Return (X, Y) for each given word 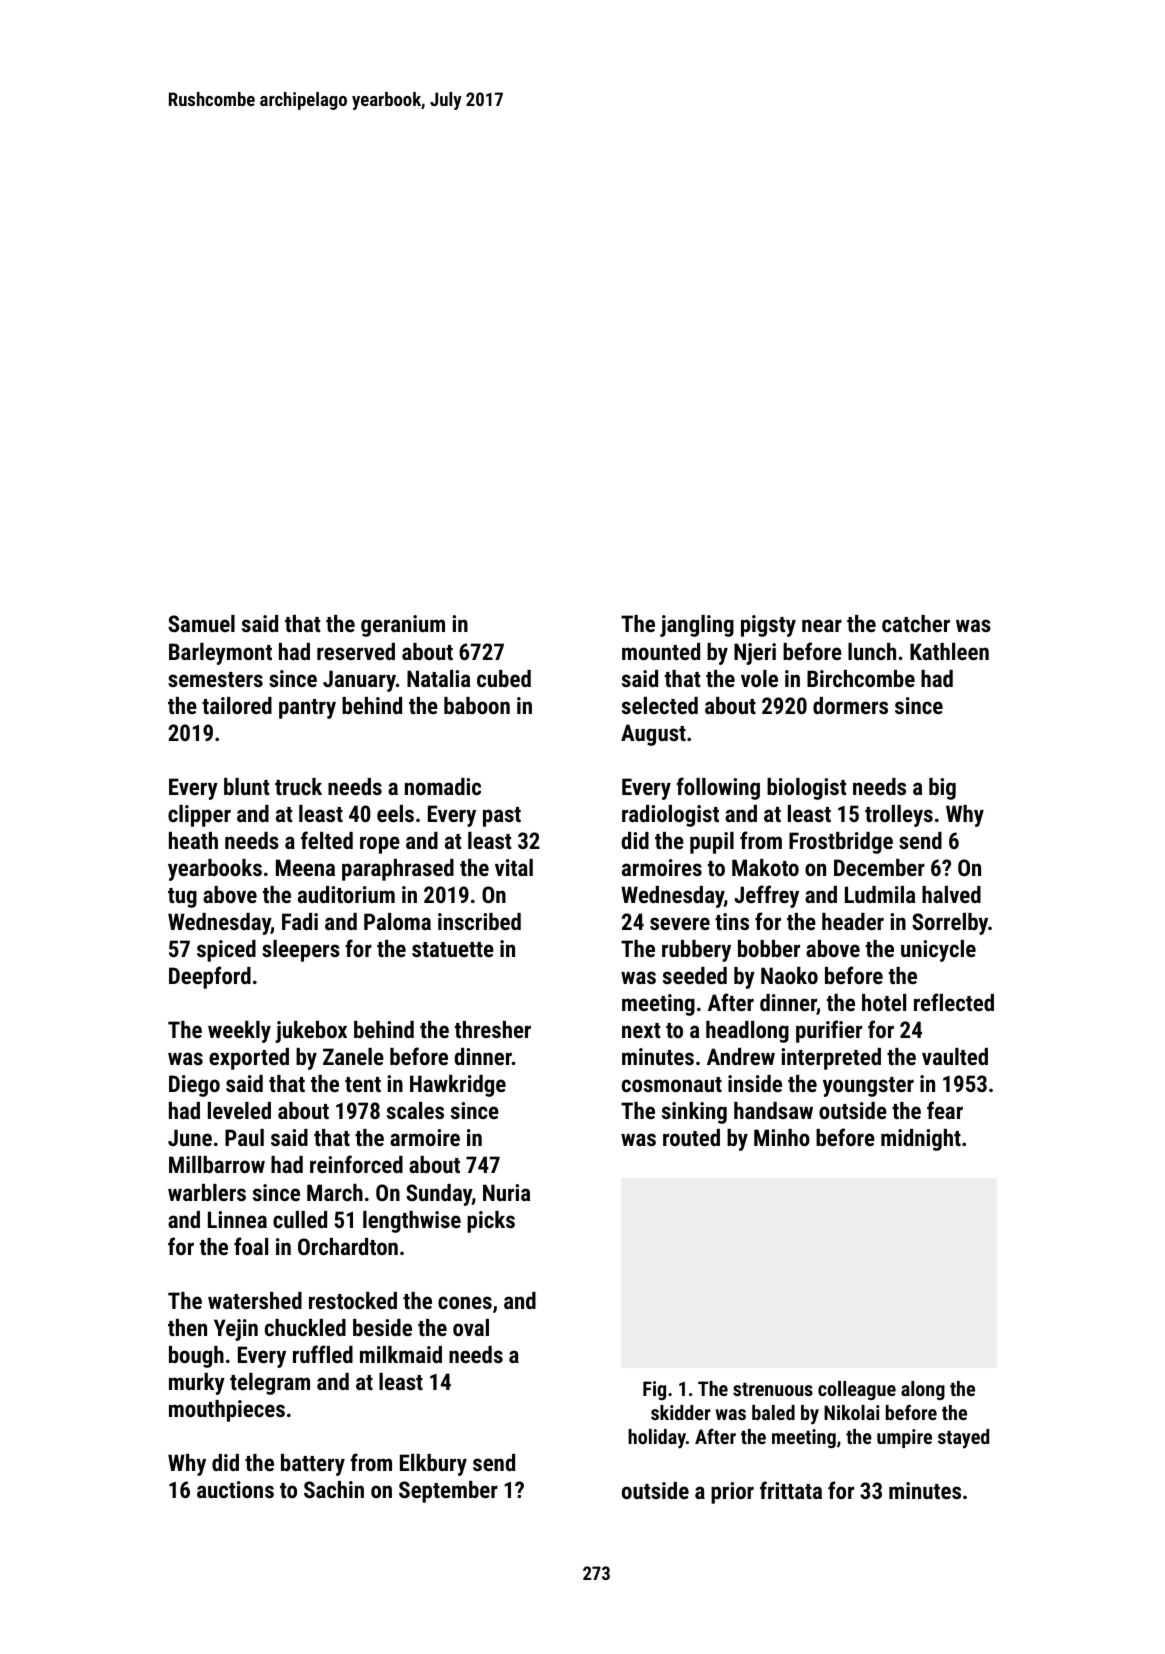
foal (251, 1246)
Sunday (439, 1195)
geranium (403, 626)
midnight (921, 1140)
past (502, 817)
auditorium (346, 894)
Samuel (201, 623)
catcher (916, 623)
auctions (235, 1489)
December (879, 867)
